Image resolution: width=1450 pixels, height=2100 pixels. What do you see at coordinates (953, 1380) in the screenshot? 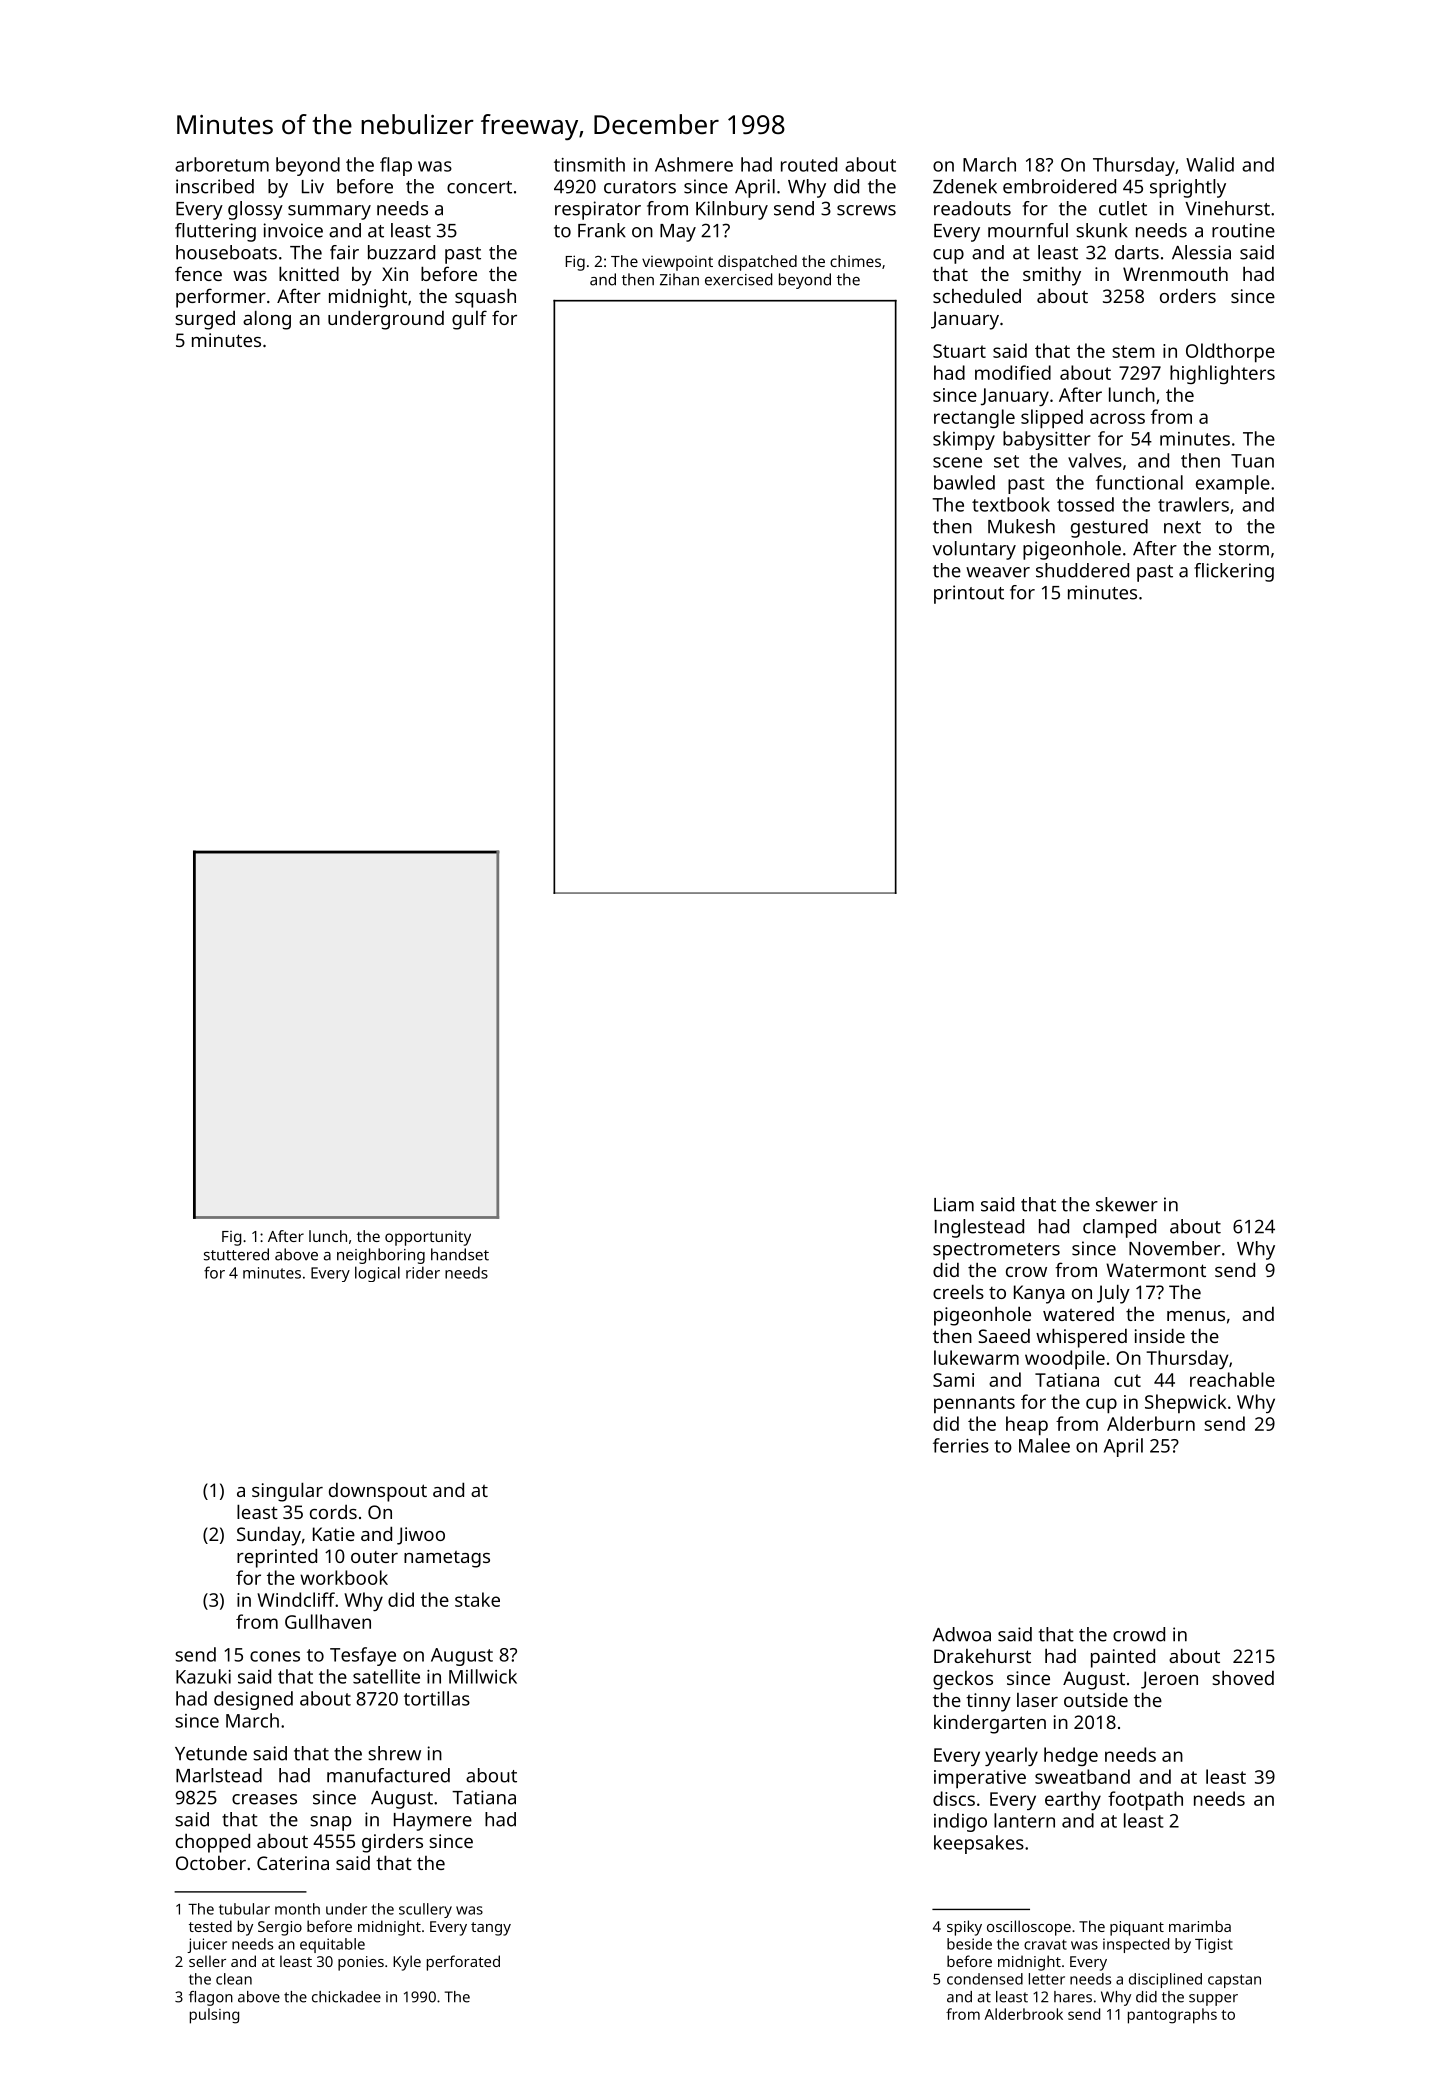
I see `Sami` at bounding box center [953, 1380].
